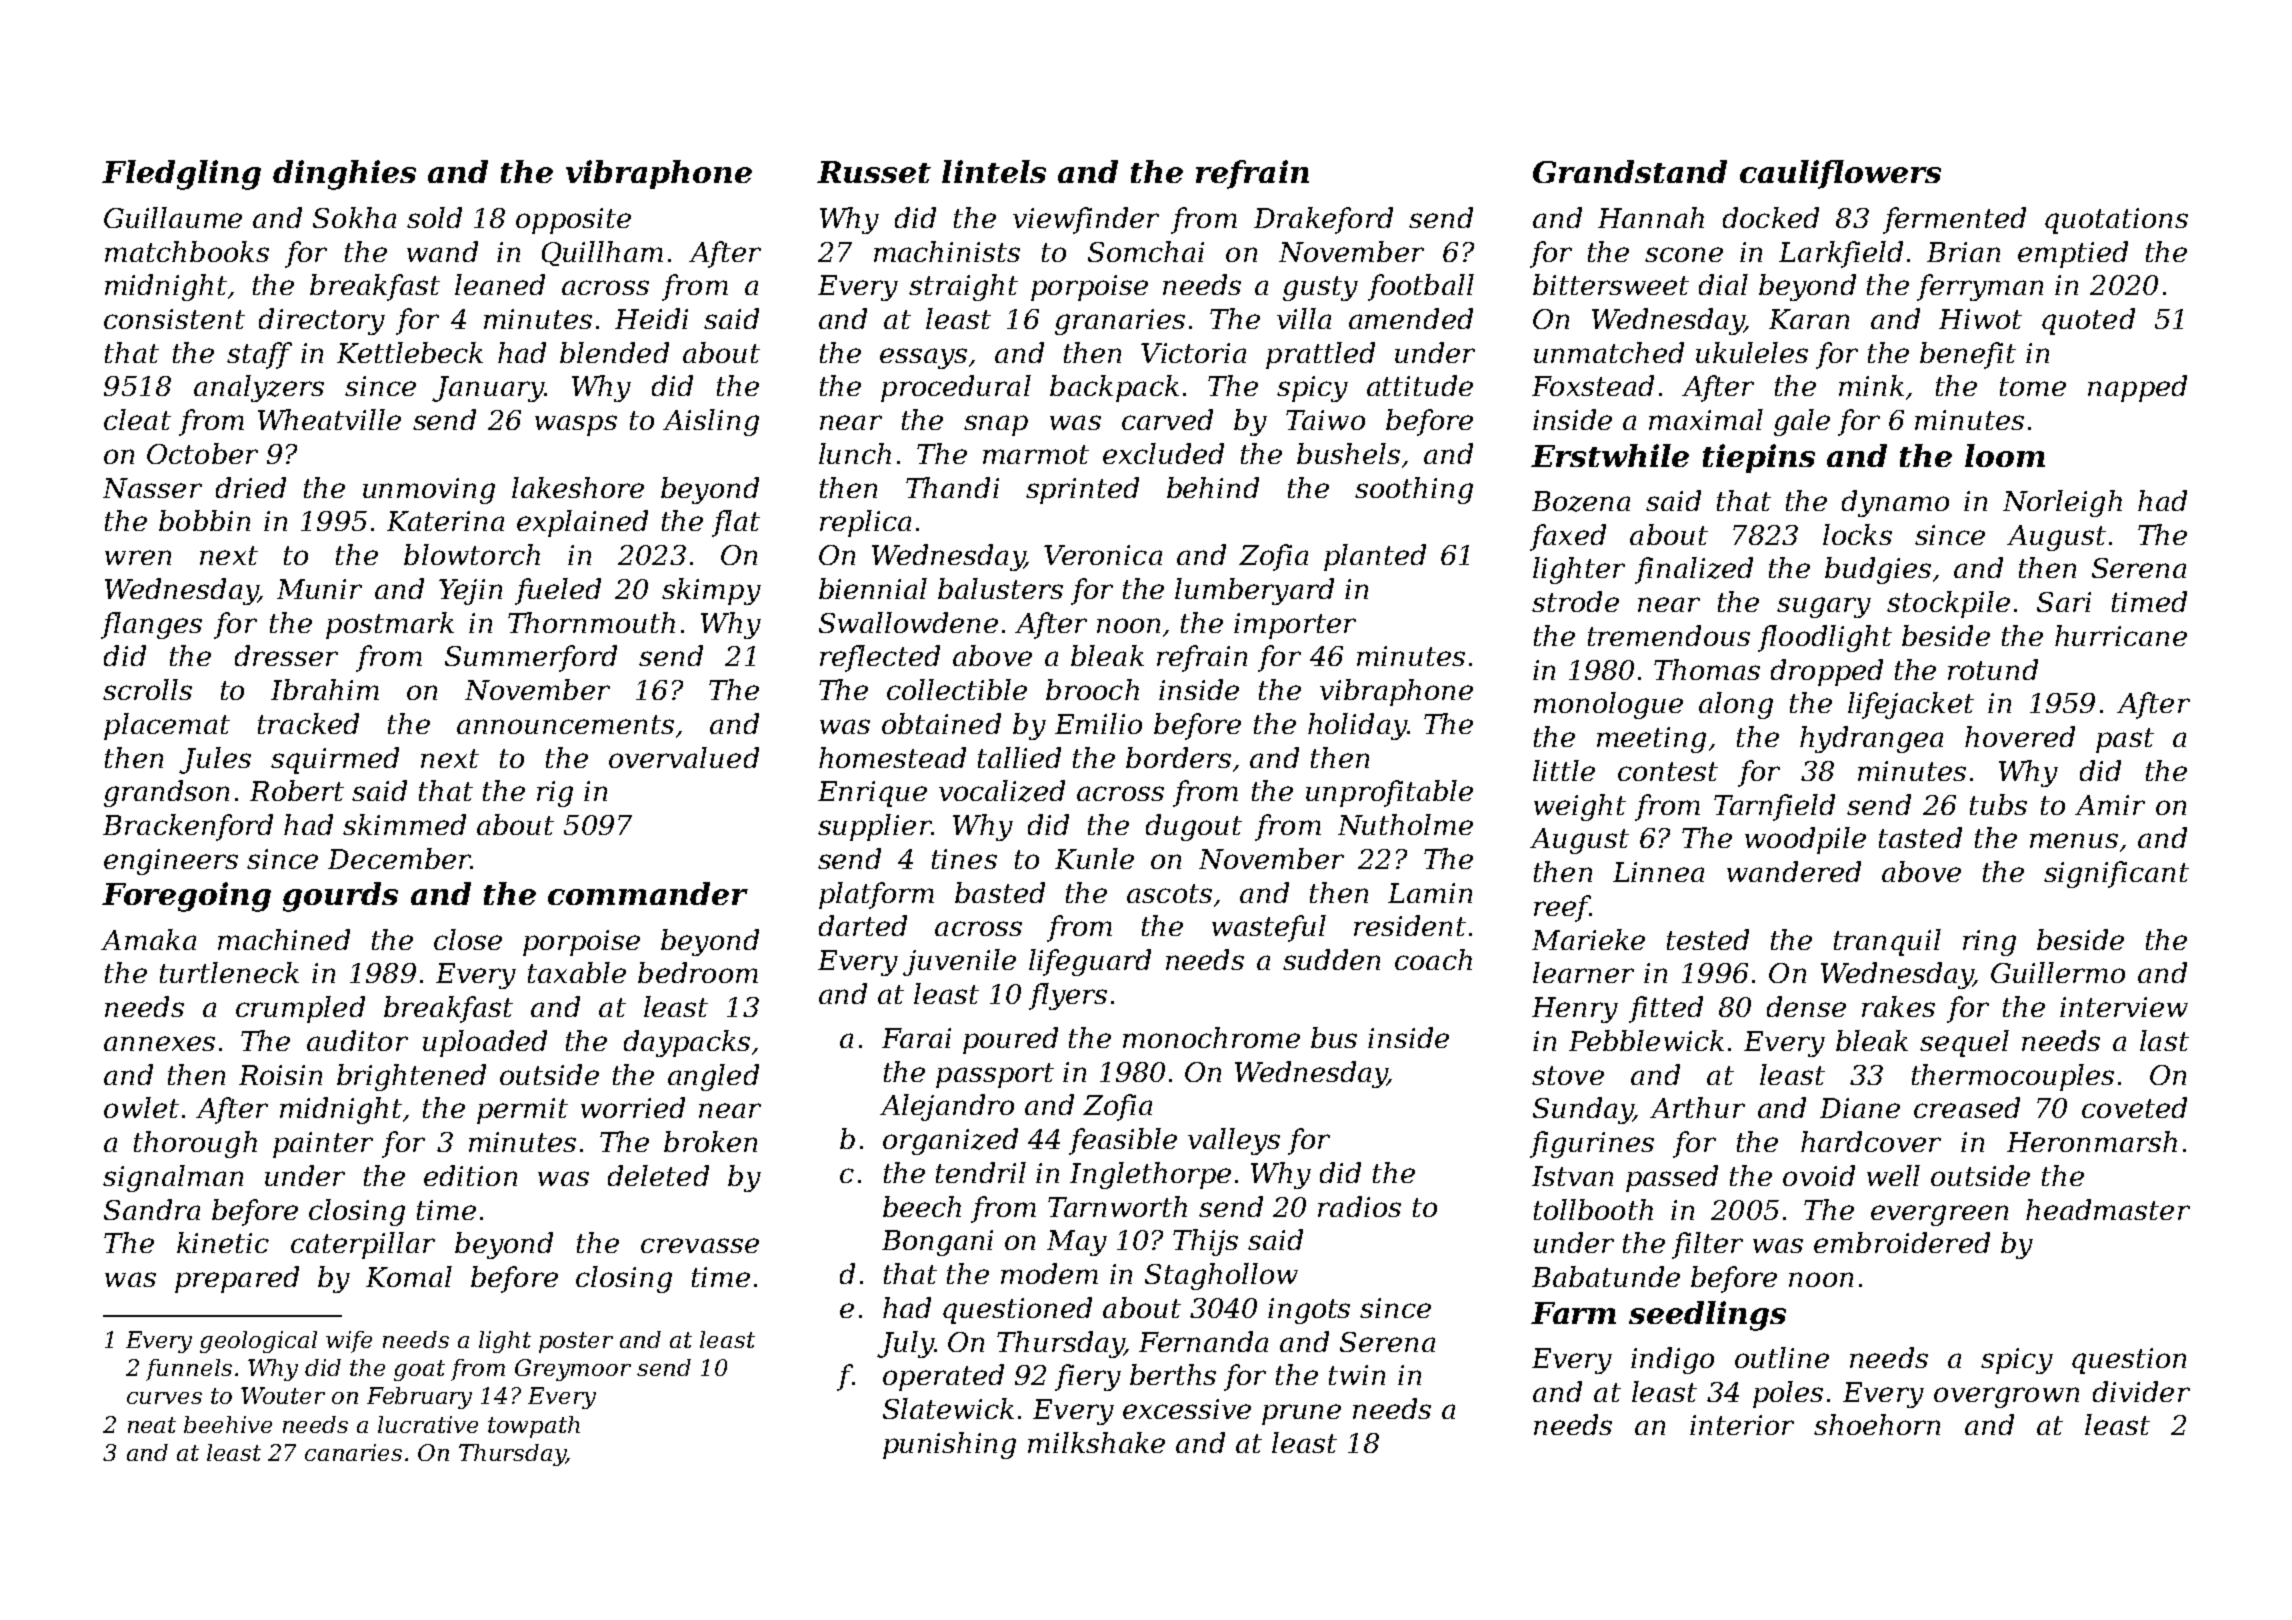  What do you see at coordinates (687, 1043) in the screenshot?
I see `daypacks` at bounding box center [687, 1043].
